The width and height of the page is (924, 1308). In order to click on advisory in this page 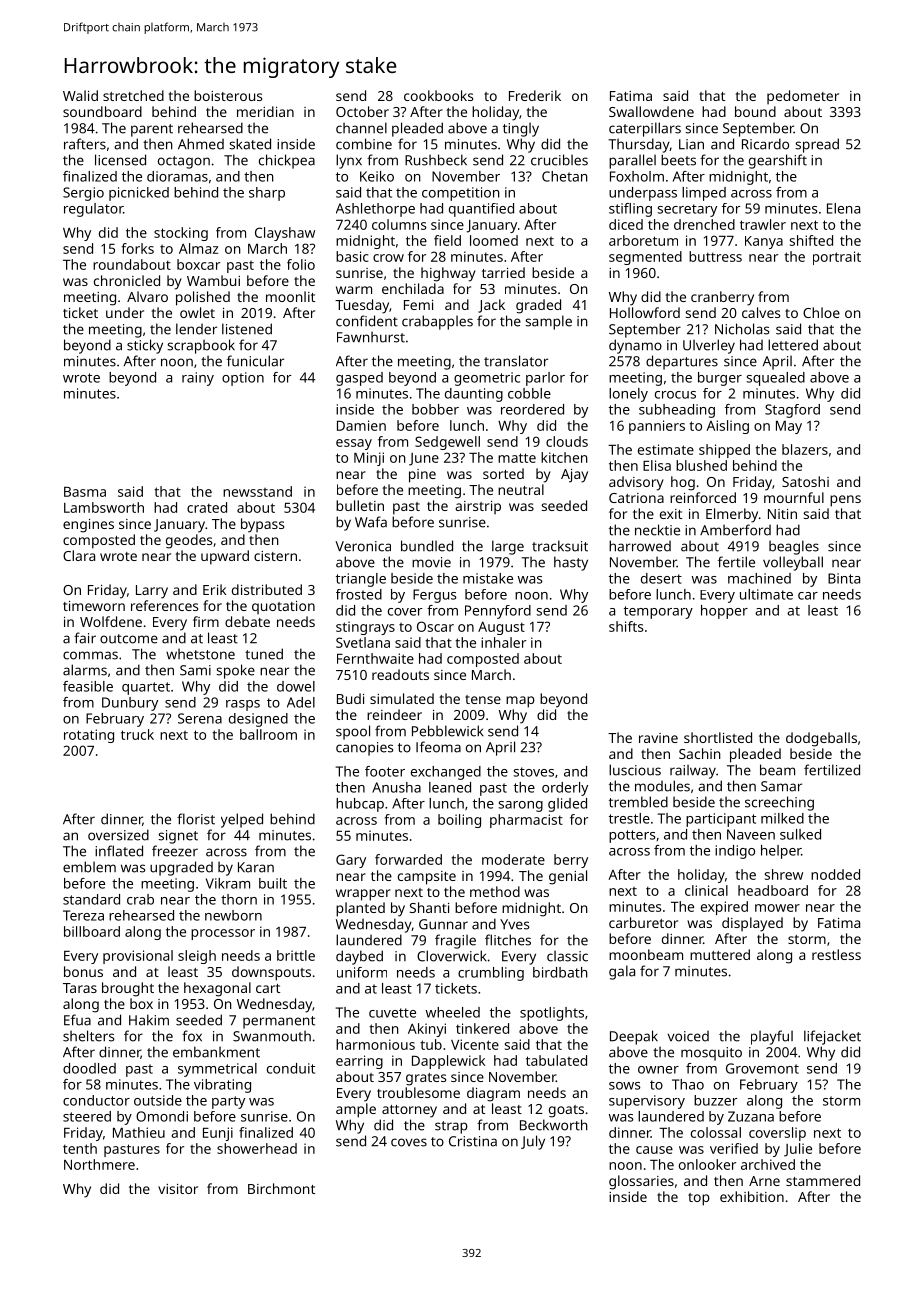, I will do `click(636, 483)`.
